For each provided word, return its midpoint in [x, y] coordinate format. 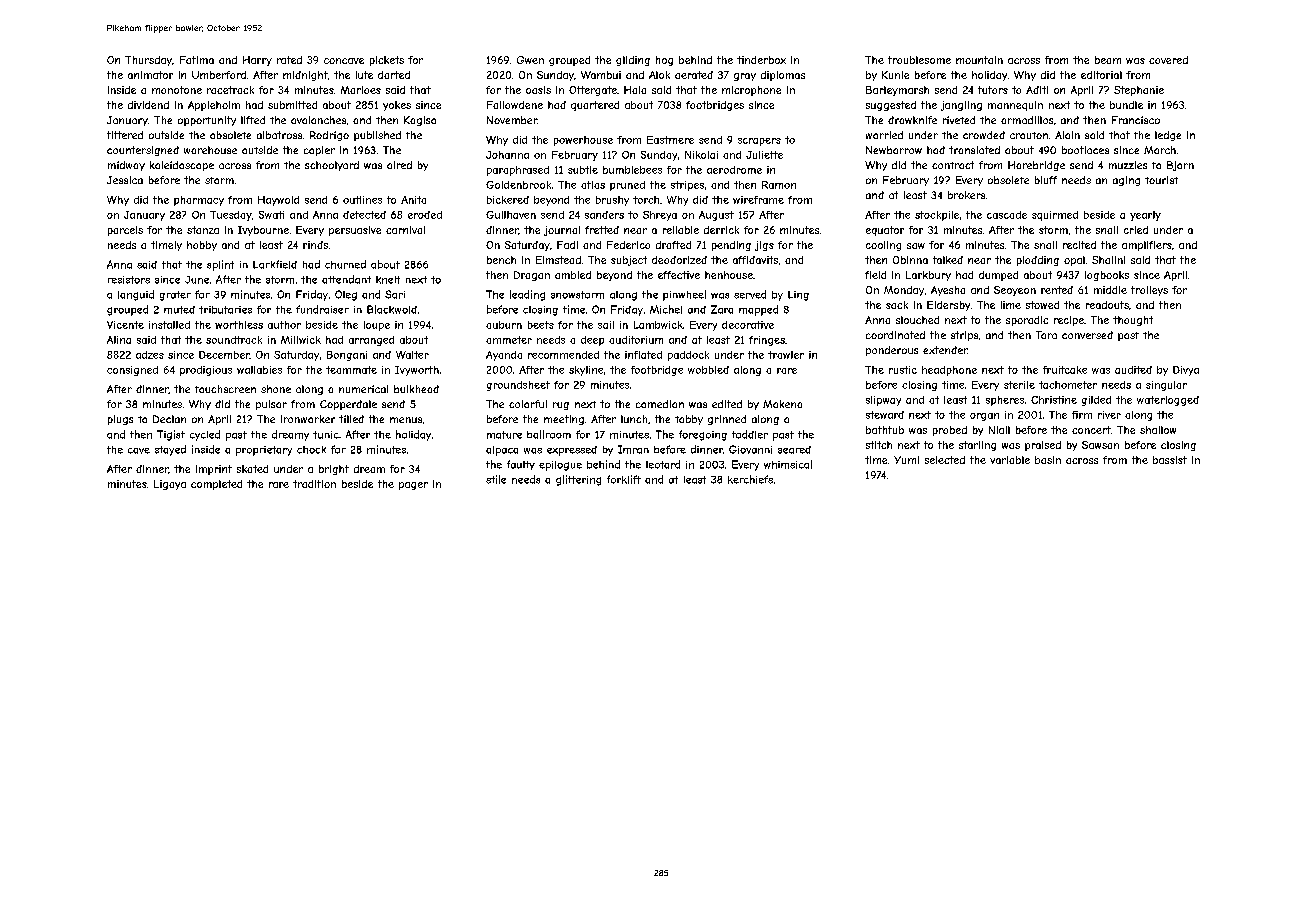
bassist [1170, 460]
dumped [998, 276]
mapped [758, 310]
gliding [633, 61]
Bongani [347, 356]
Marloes [361, 90]
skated [252, 469]
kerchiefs [750, 479]
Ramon [779, 185]
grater [175, 296]
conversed [1087, 335]
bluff [1046, 180]
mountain [979, 60]
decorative [748, 325]
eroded [425, 215]
